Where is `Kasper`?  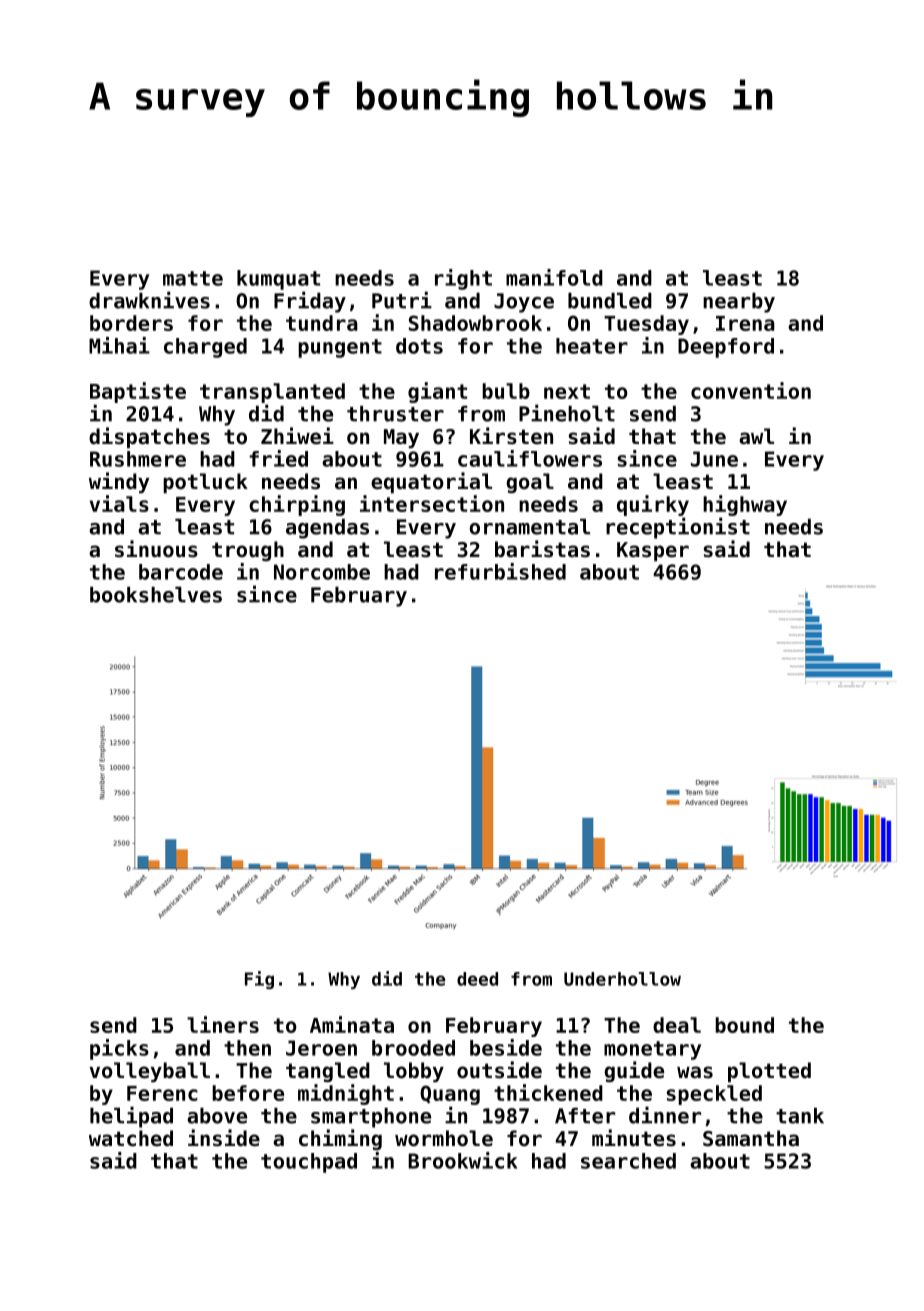
Kasper is located at coordinates (653, 551).
